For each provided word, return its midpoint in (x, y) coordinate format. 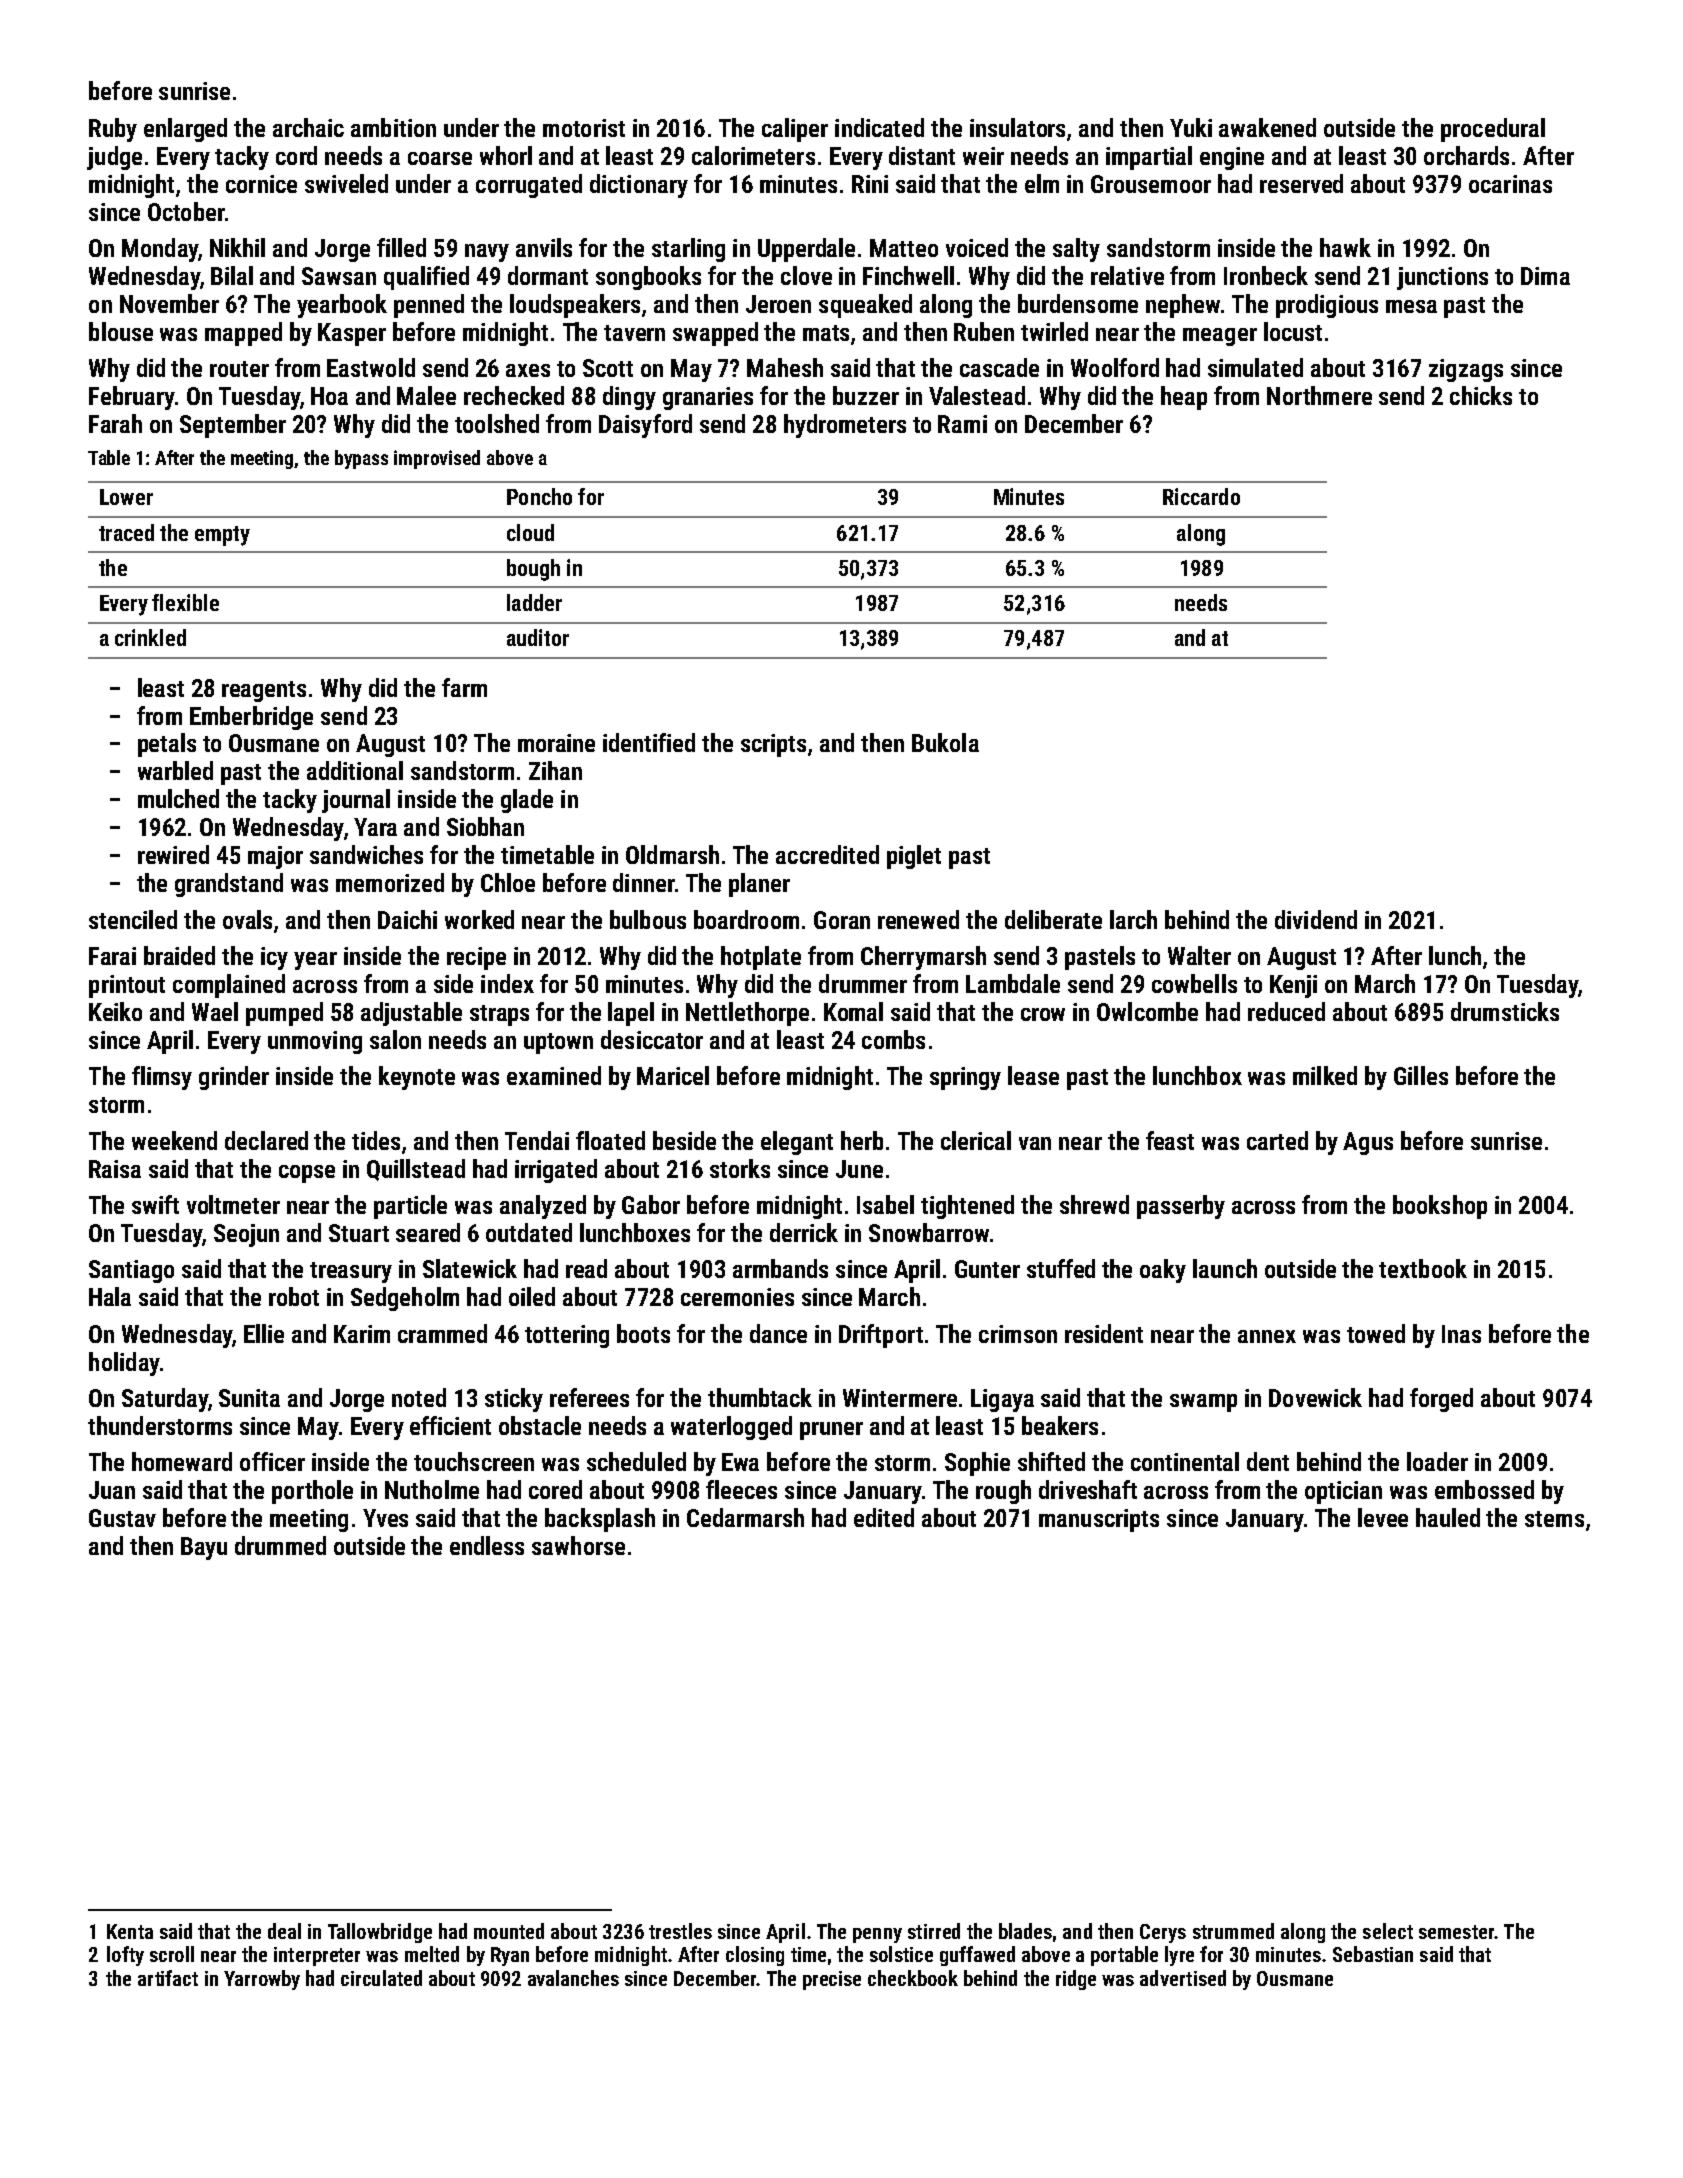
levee (1383, 1517)
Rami (962, 424)
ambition (393, 127)
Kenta (130, 1931)
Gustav (122, 1518)
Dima (1545, 276)
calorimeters (753, 155)
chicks (1481, 395)
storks (740, 1168)
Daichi (407, 919)
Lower (126, 497)
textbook (1423, 1268)
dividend (1316, 919)
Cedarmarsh (745, 1517)
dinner (644, 882)
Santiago (131, 1271)
